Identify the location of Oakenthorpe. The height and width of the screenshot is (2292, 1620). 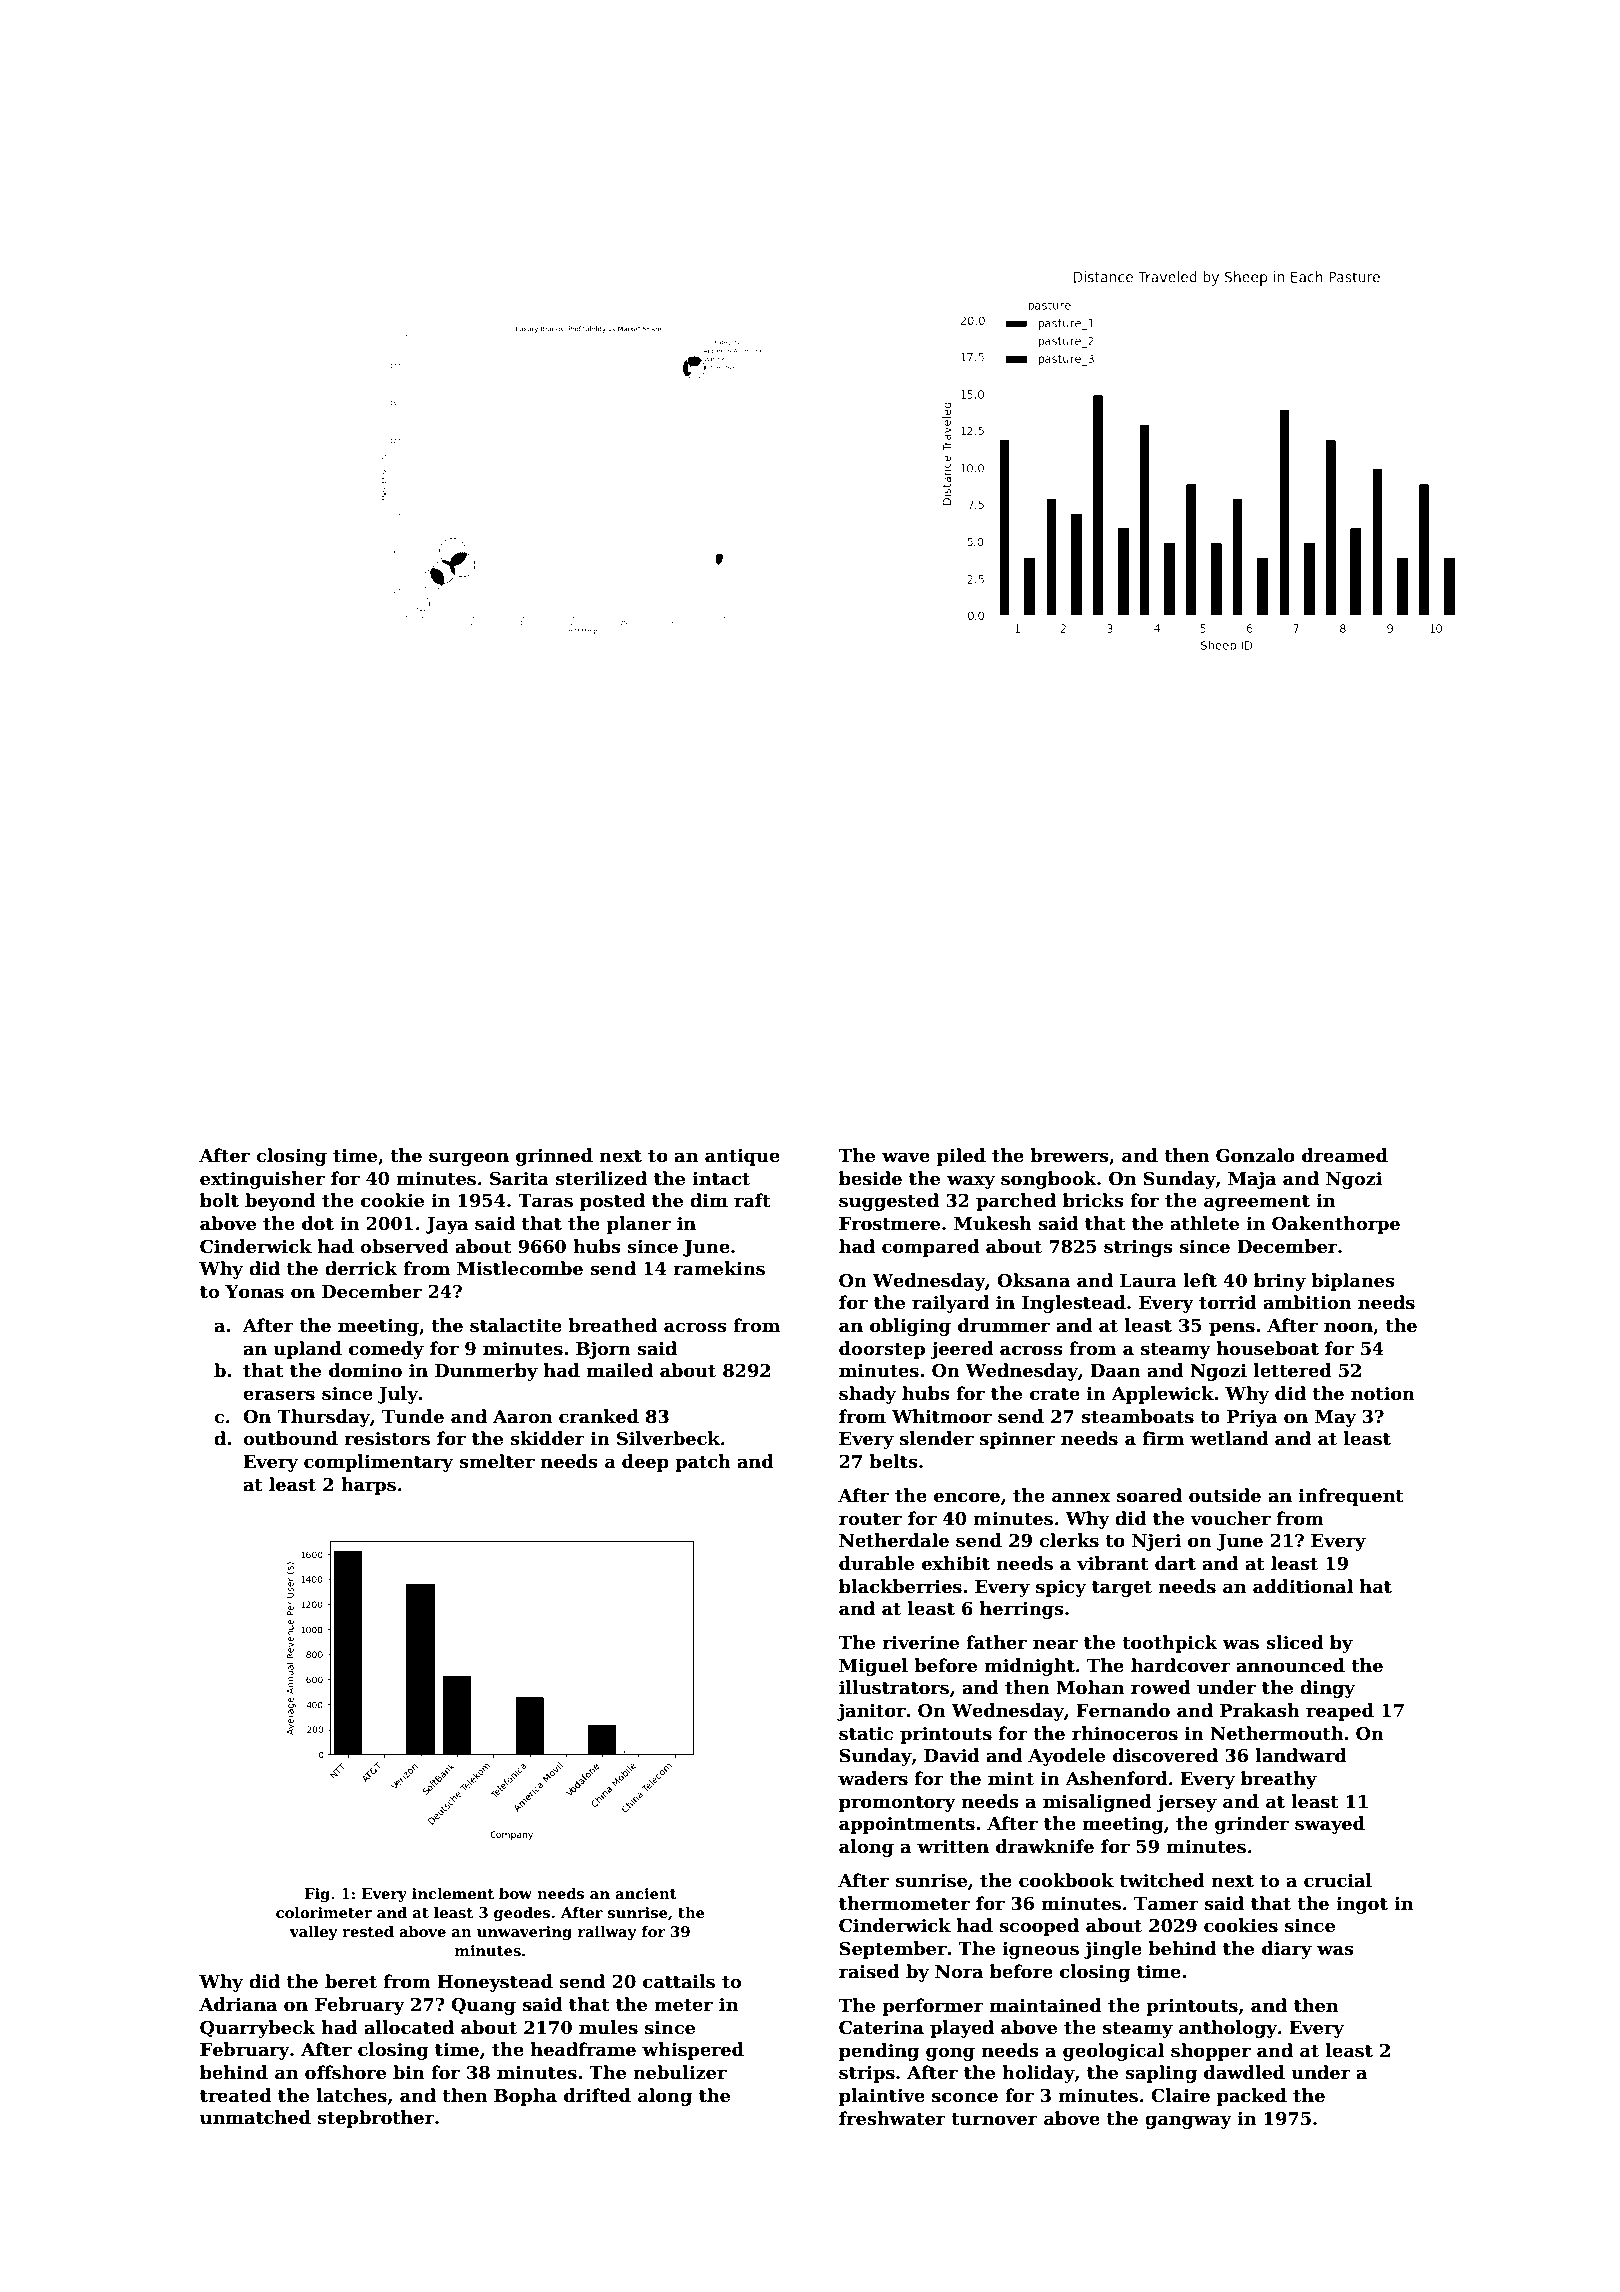
(1336, 1225).
